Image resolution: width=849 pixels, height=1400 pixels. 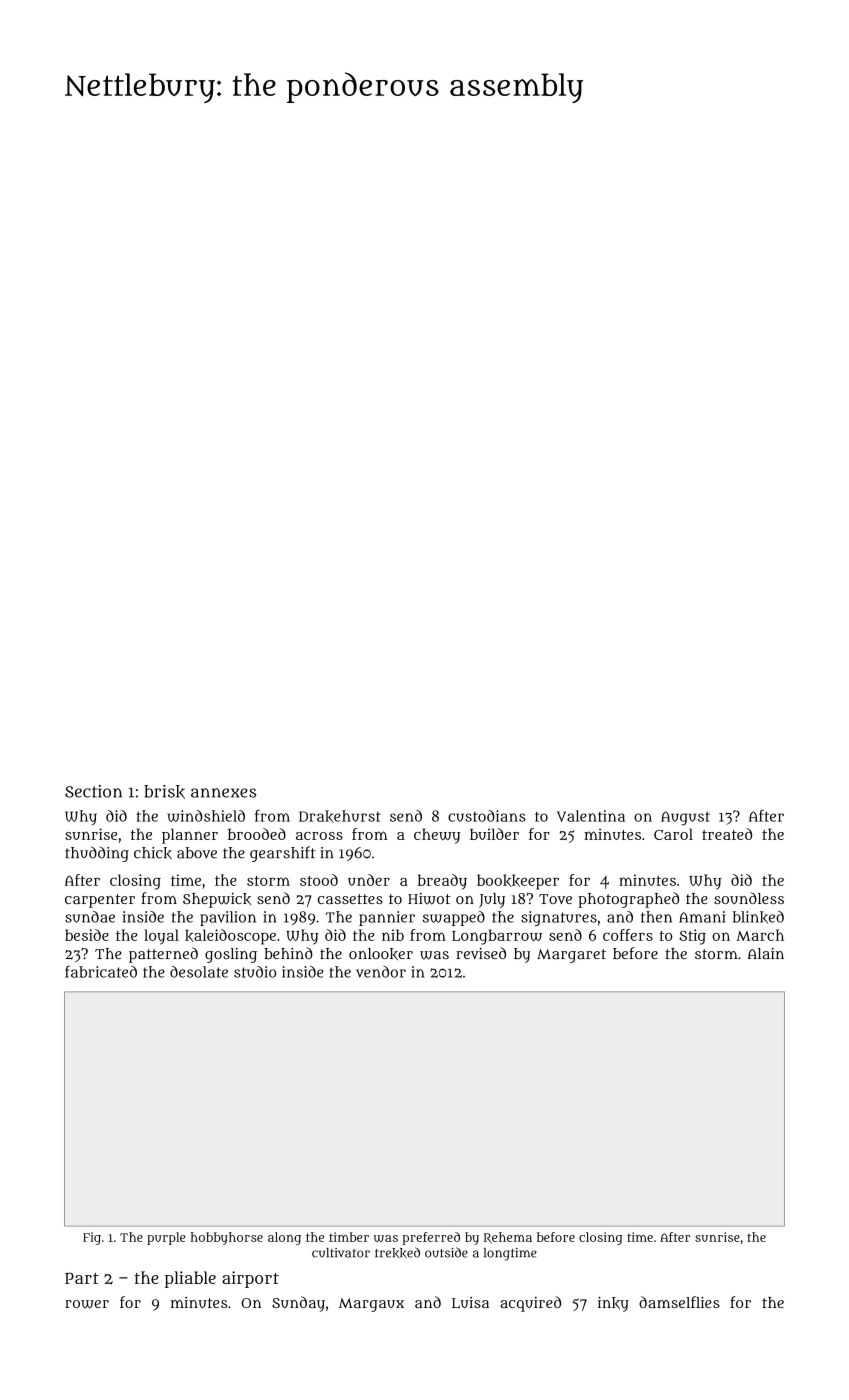 I want to click on preferred, so click(x=431, y=1238).
